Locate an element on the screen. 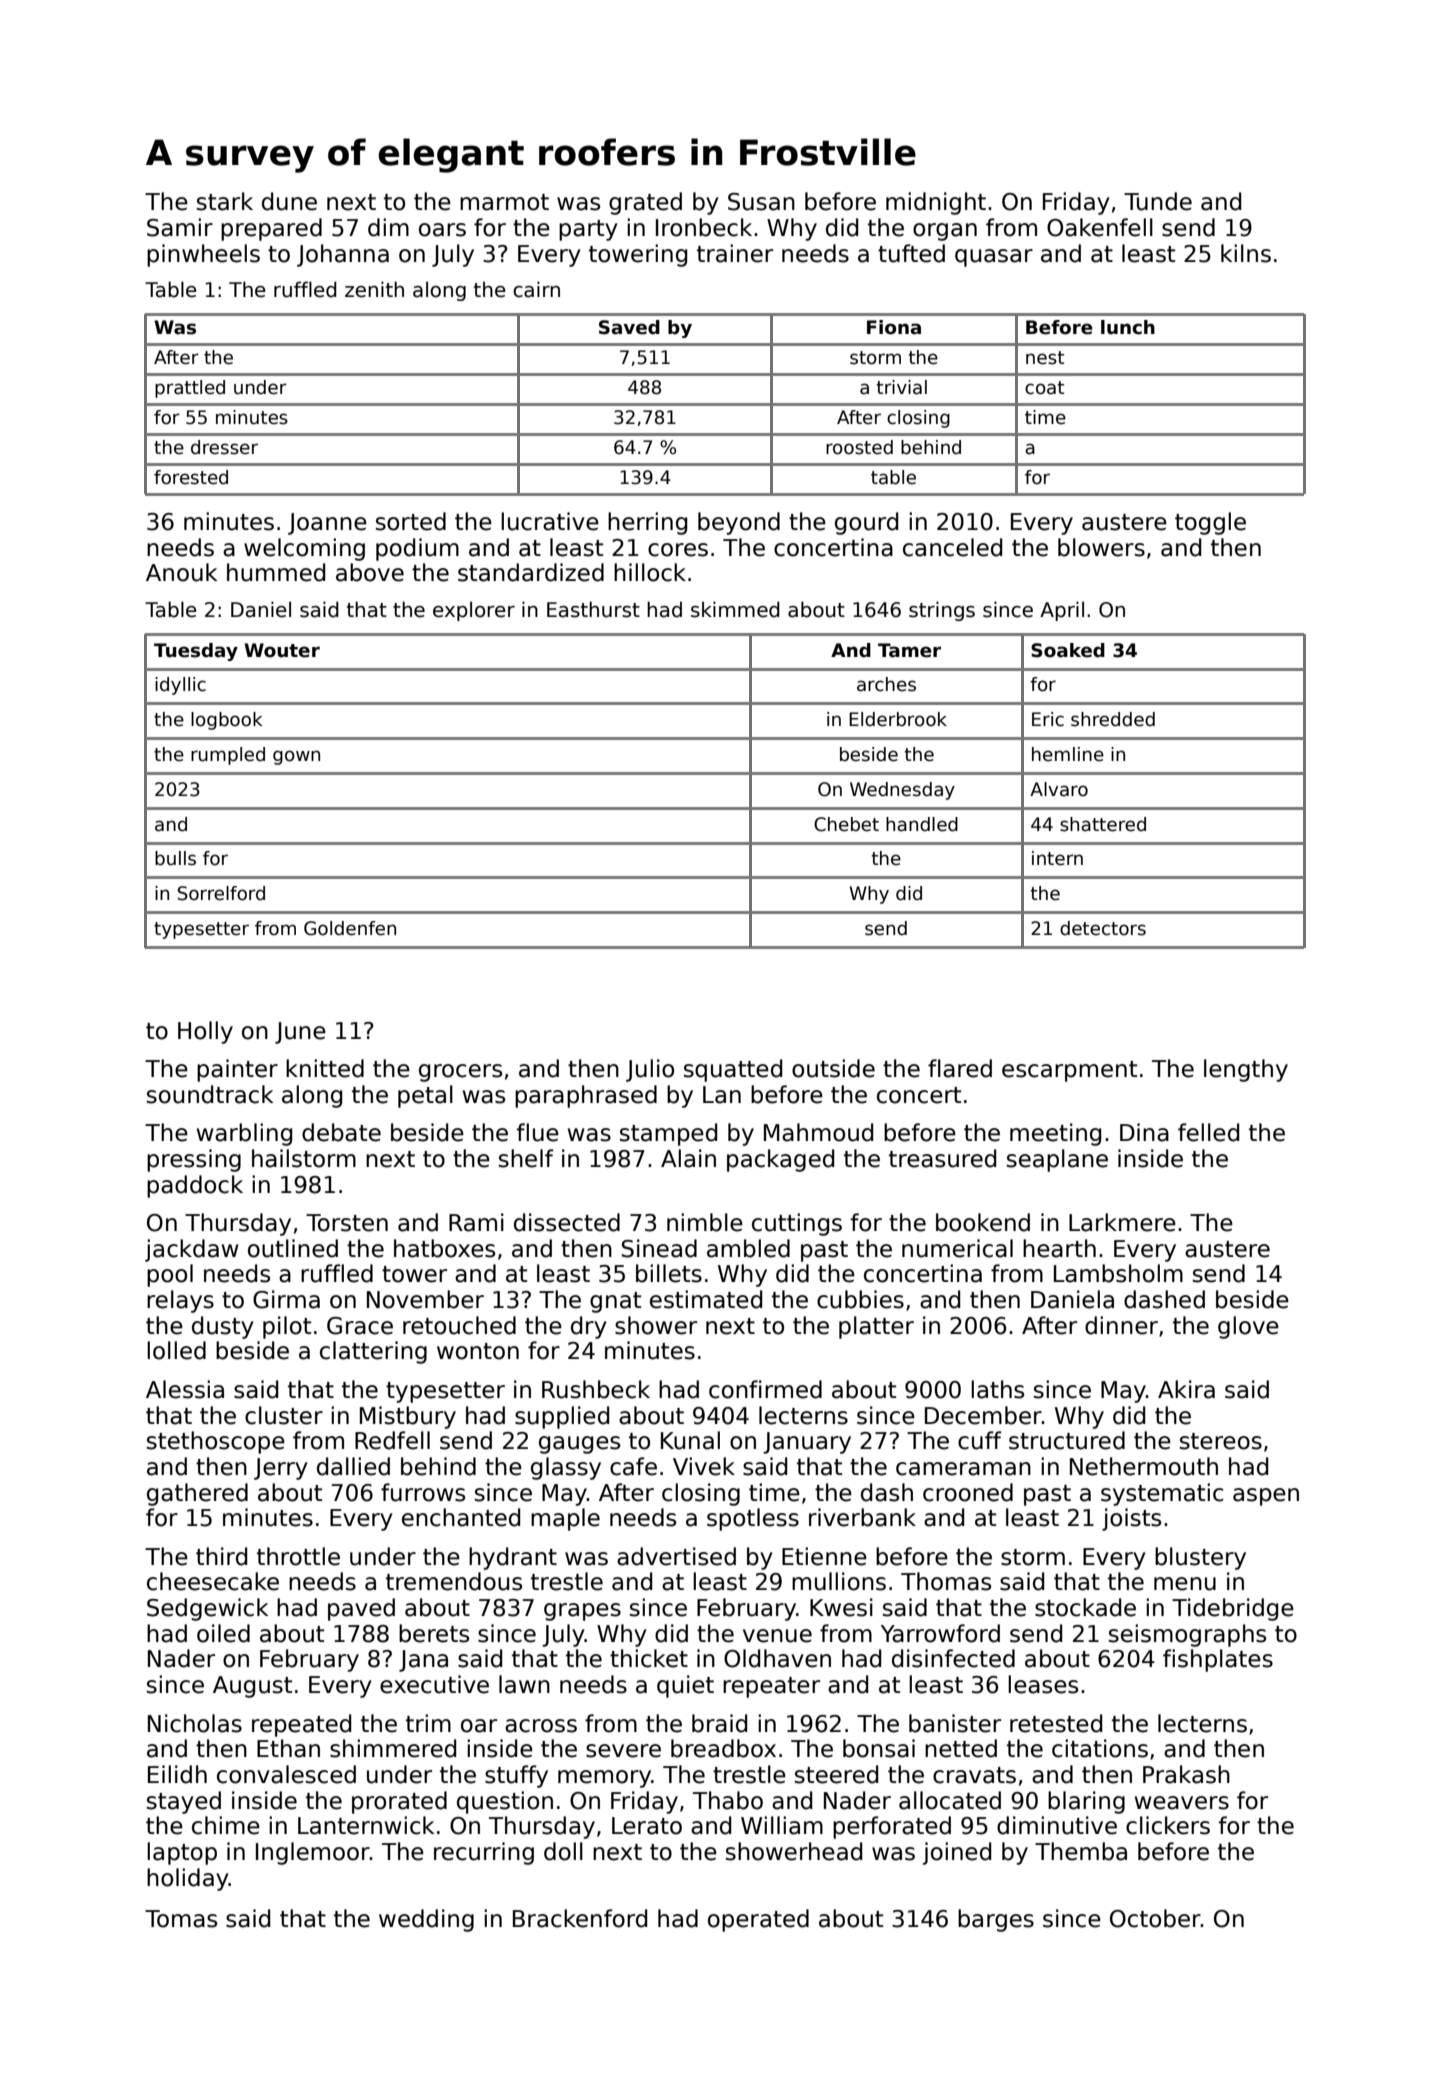 The image size is (1450, 2100). lengthy is located at coordinates (1246, 1070).
